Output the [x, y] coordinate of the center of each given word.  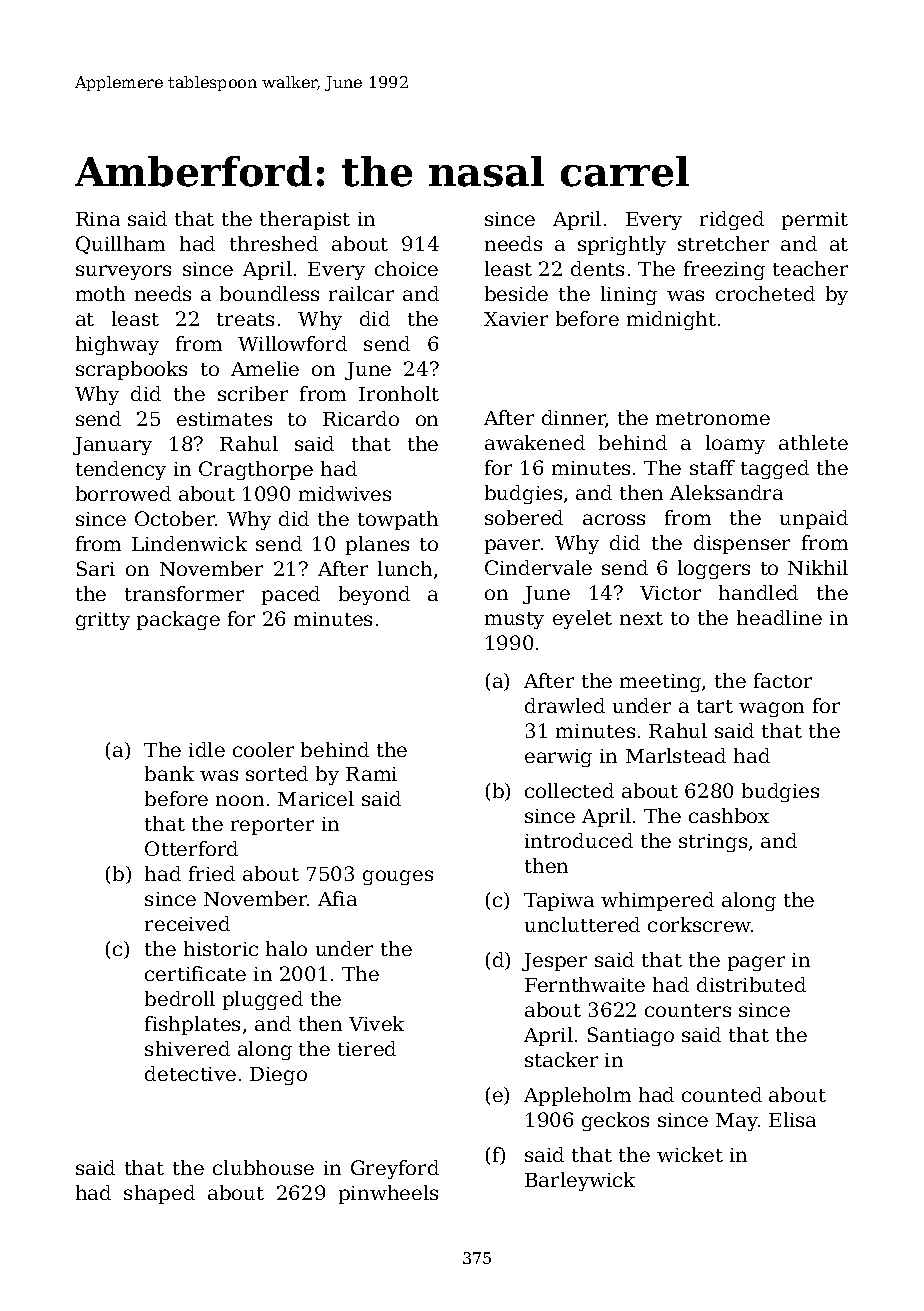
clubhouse [263, 1167]
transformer [184, 593]
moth [100, 293]
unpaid [814, 519]
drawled [565, 705]
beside [516, 293]
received [187, 923]
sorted [277, 773]
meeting [660, 683]
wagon [771, 709]
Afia [337, 898]
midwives [345, 493]
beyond [374, 595]
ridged [732, 220]
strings [713, 843]
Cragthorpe [256, 470]
